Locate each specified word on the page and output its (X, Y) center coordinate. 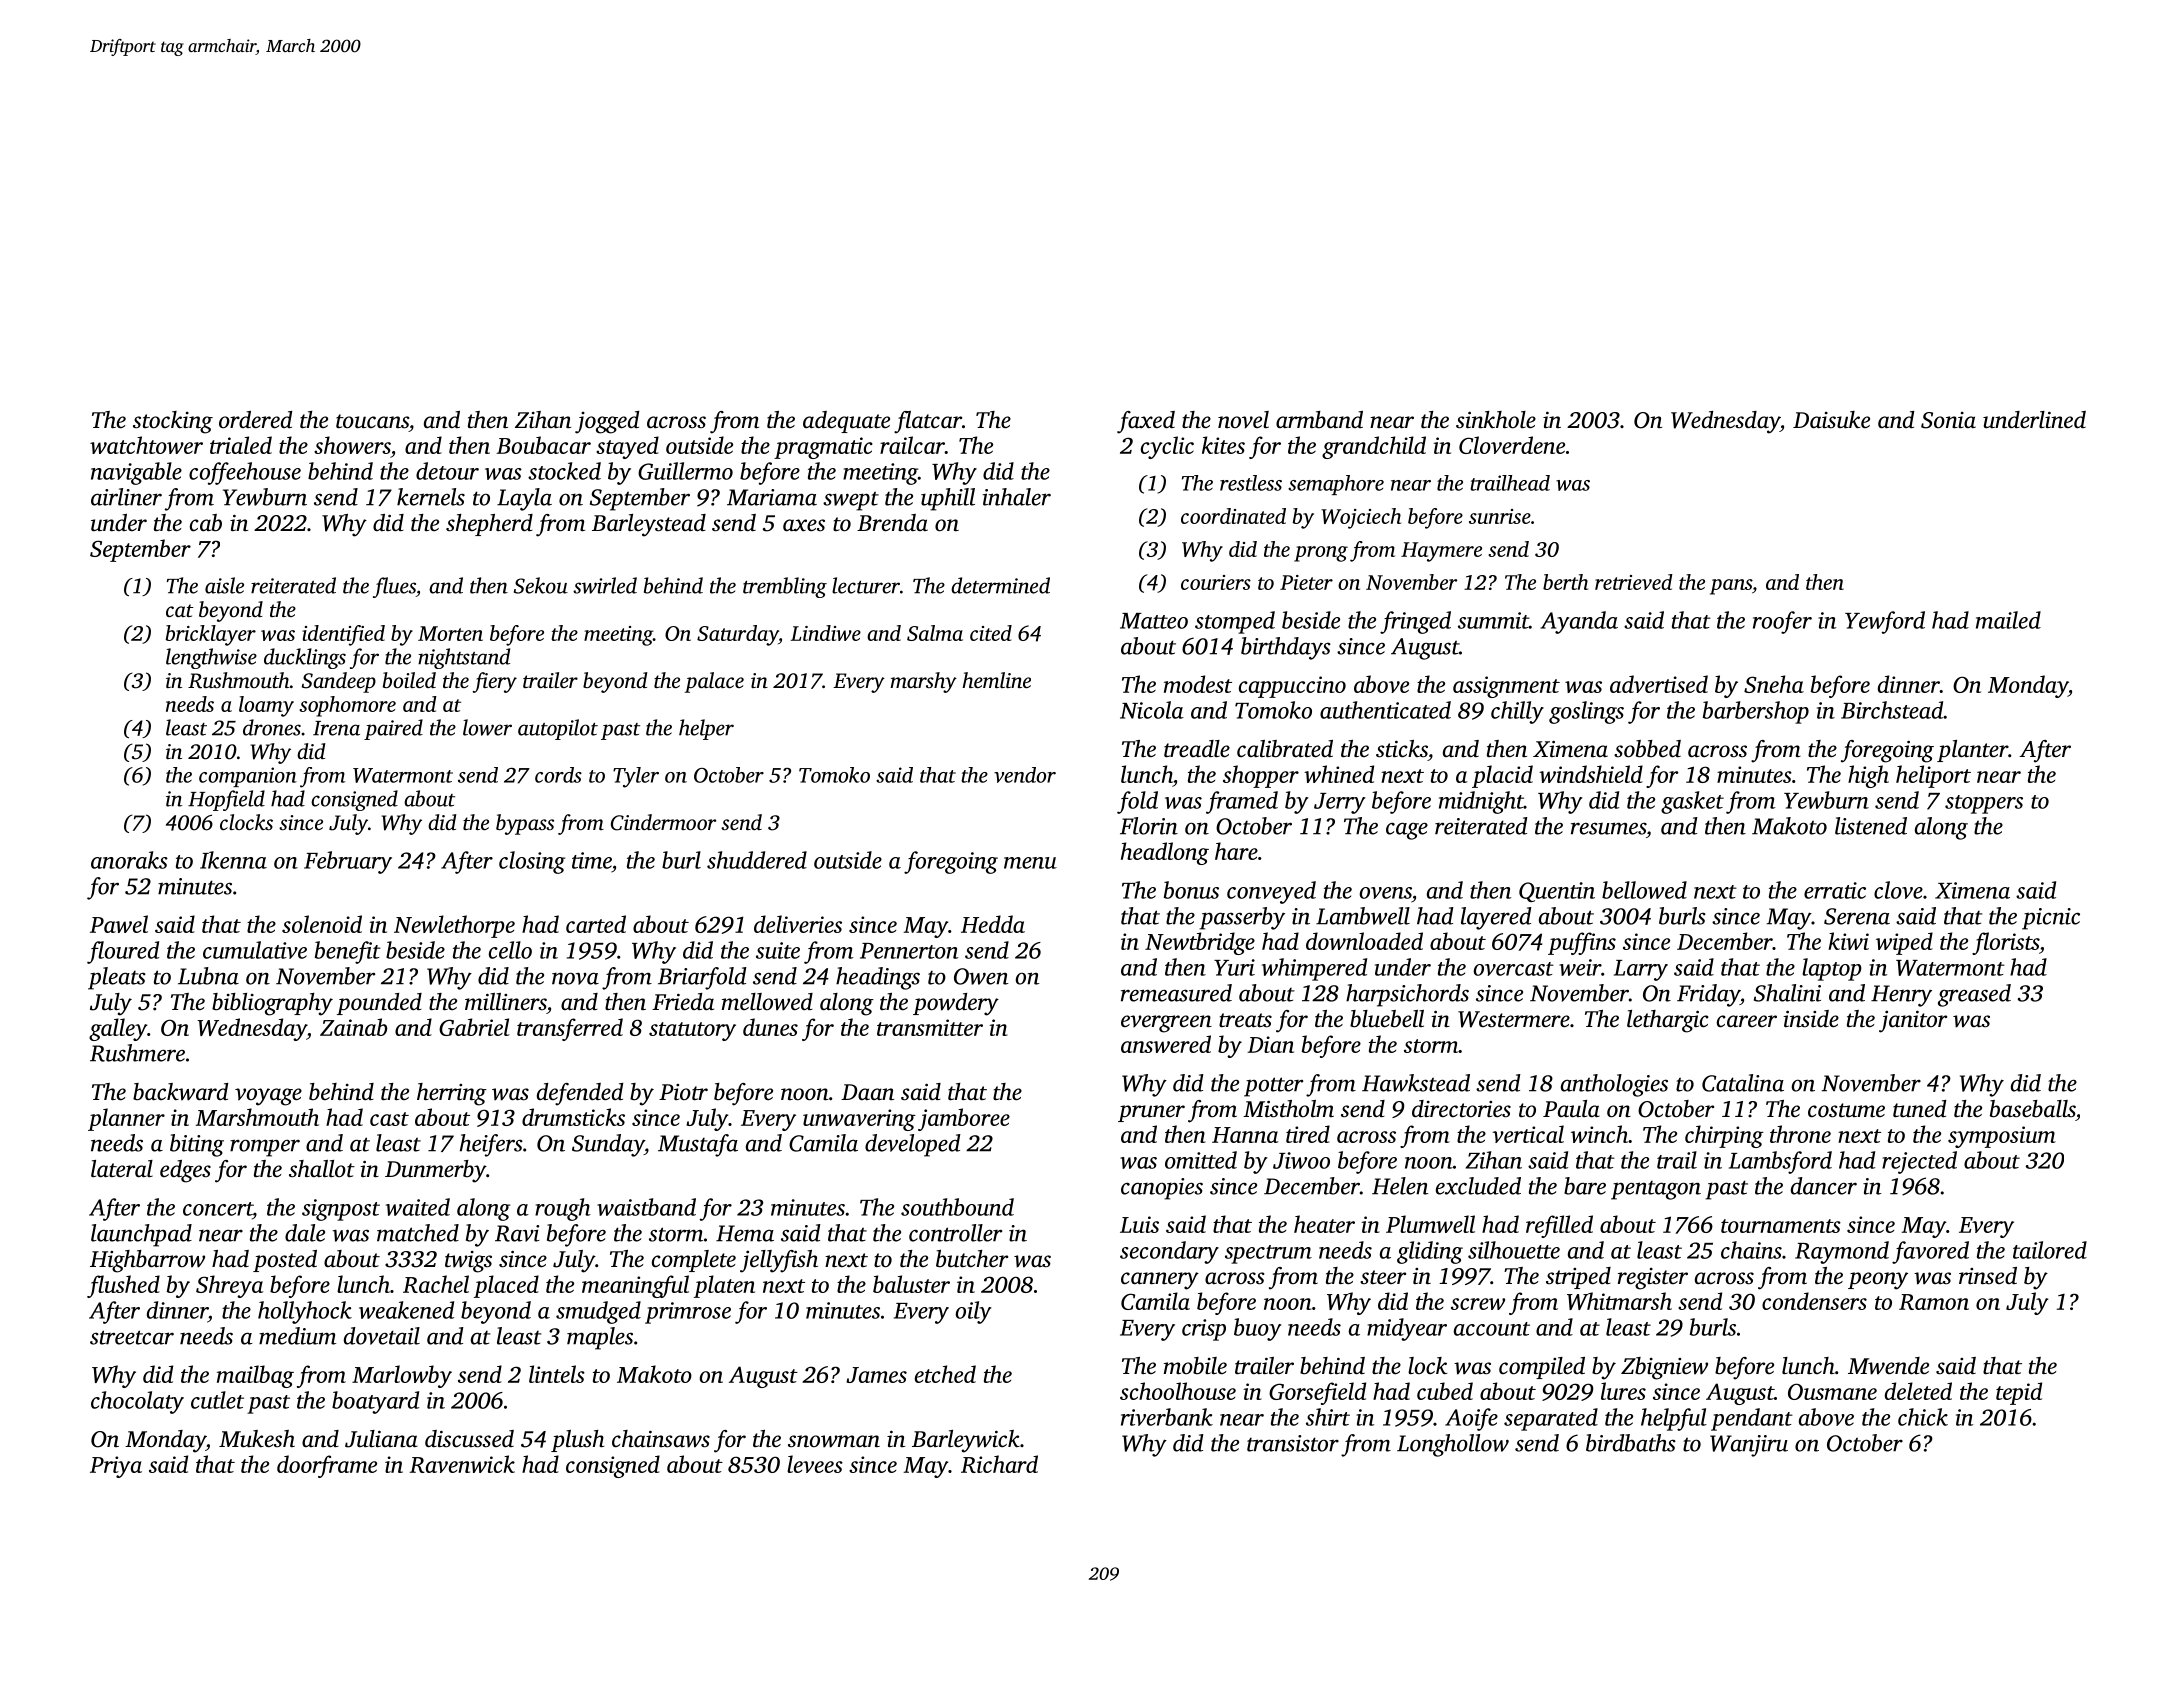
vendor (1025, 775)
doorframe (327, 1466)
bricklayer (210, 635)
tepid (2019, 1393)
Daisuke (1831, 420)
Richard (999, 1464)
